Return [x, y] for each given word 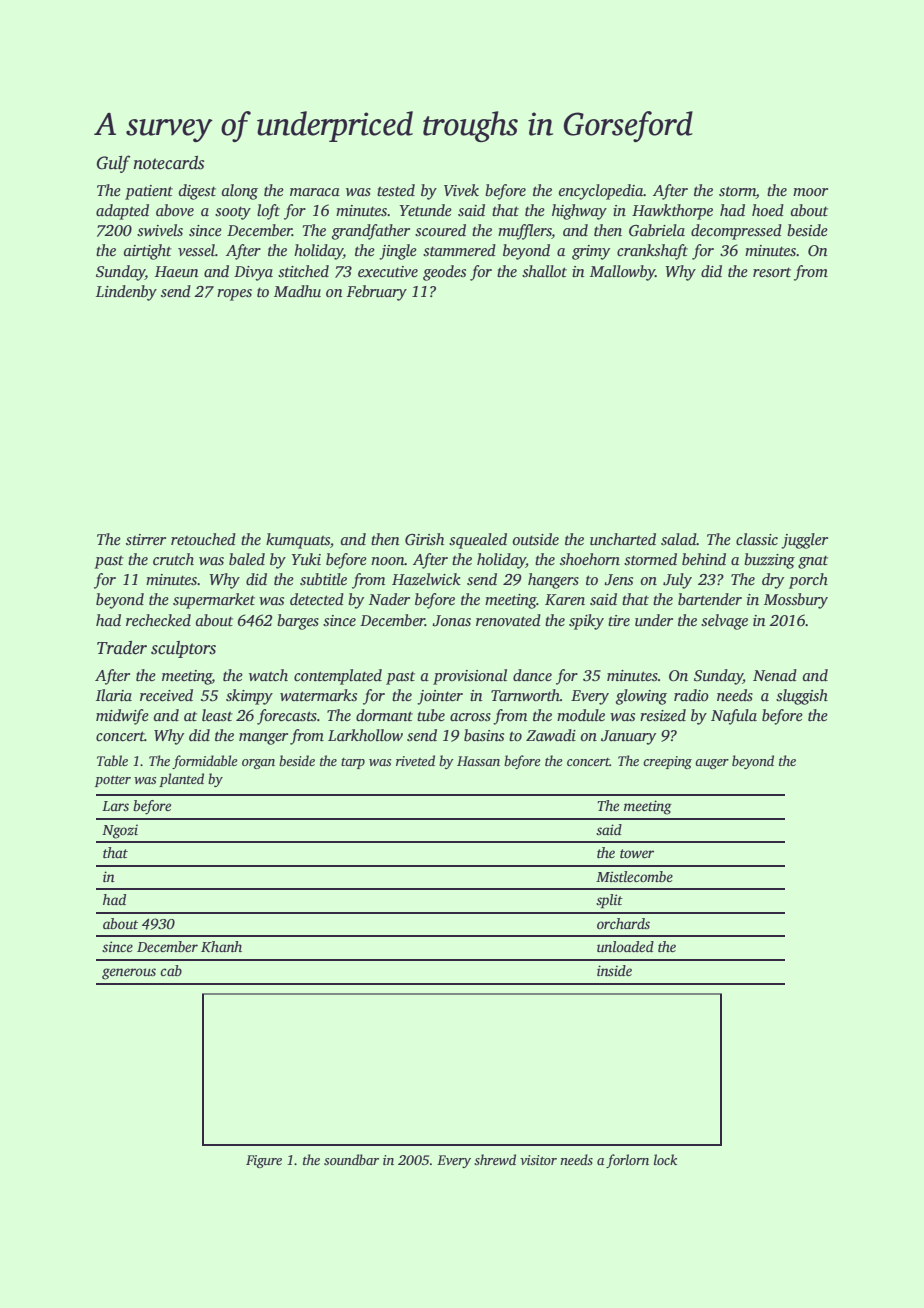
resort [772, 272]
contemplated [338, 677]
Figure [264, 1161]
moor [810, 192]
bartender [710, 599]
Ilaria [114, 695]
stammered [459, 250]
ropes [234, 295]
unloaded [625, 946]
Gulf [113, 164]
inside [614, 970]
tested [396, 190]
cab [171, 970]
